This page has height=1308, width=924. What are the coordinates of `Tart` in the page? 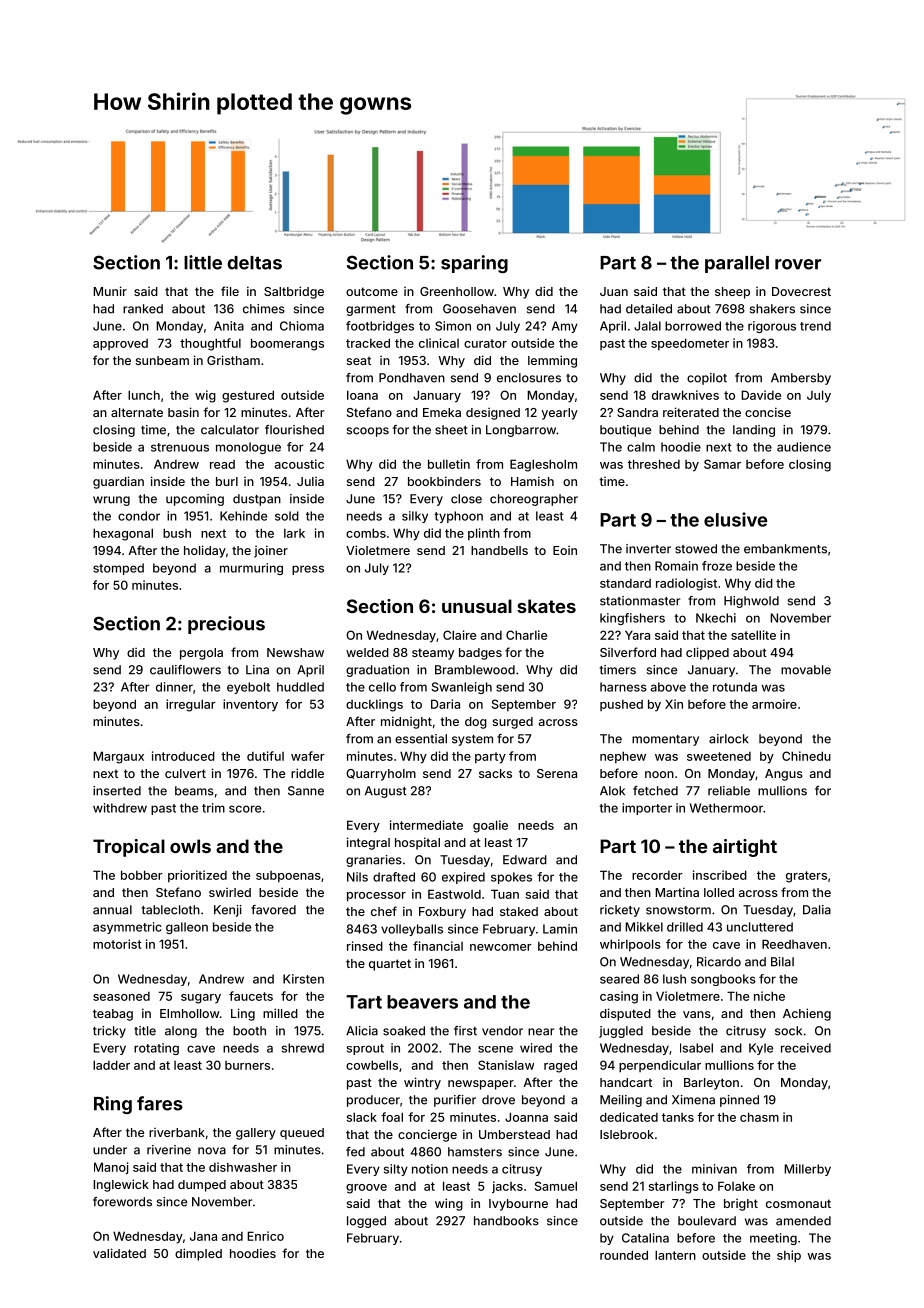 It's located at (364, 1002).
